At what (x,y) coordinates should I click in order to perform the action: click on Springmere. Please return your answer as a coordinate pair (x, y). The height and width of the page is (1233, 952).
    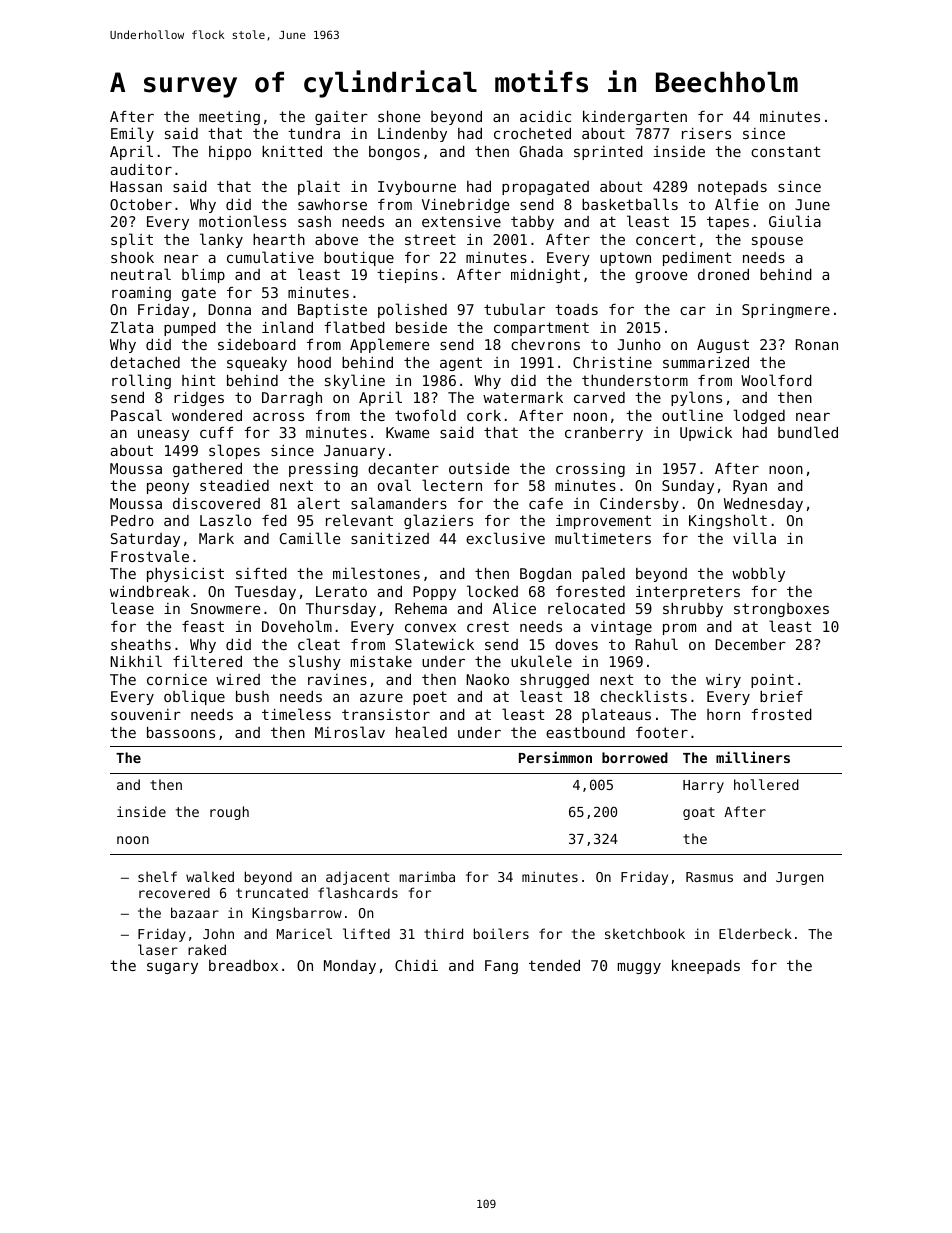
    Looking at the image, I should click on (786, 311).
